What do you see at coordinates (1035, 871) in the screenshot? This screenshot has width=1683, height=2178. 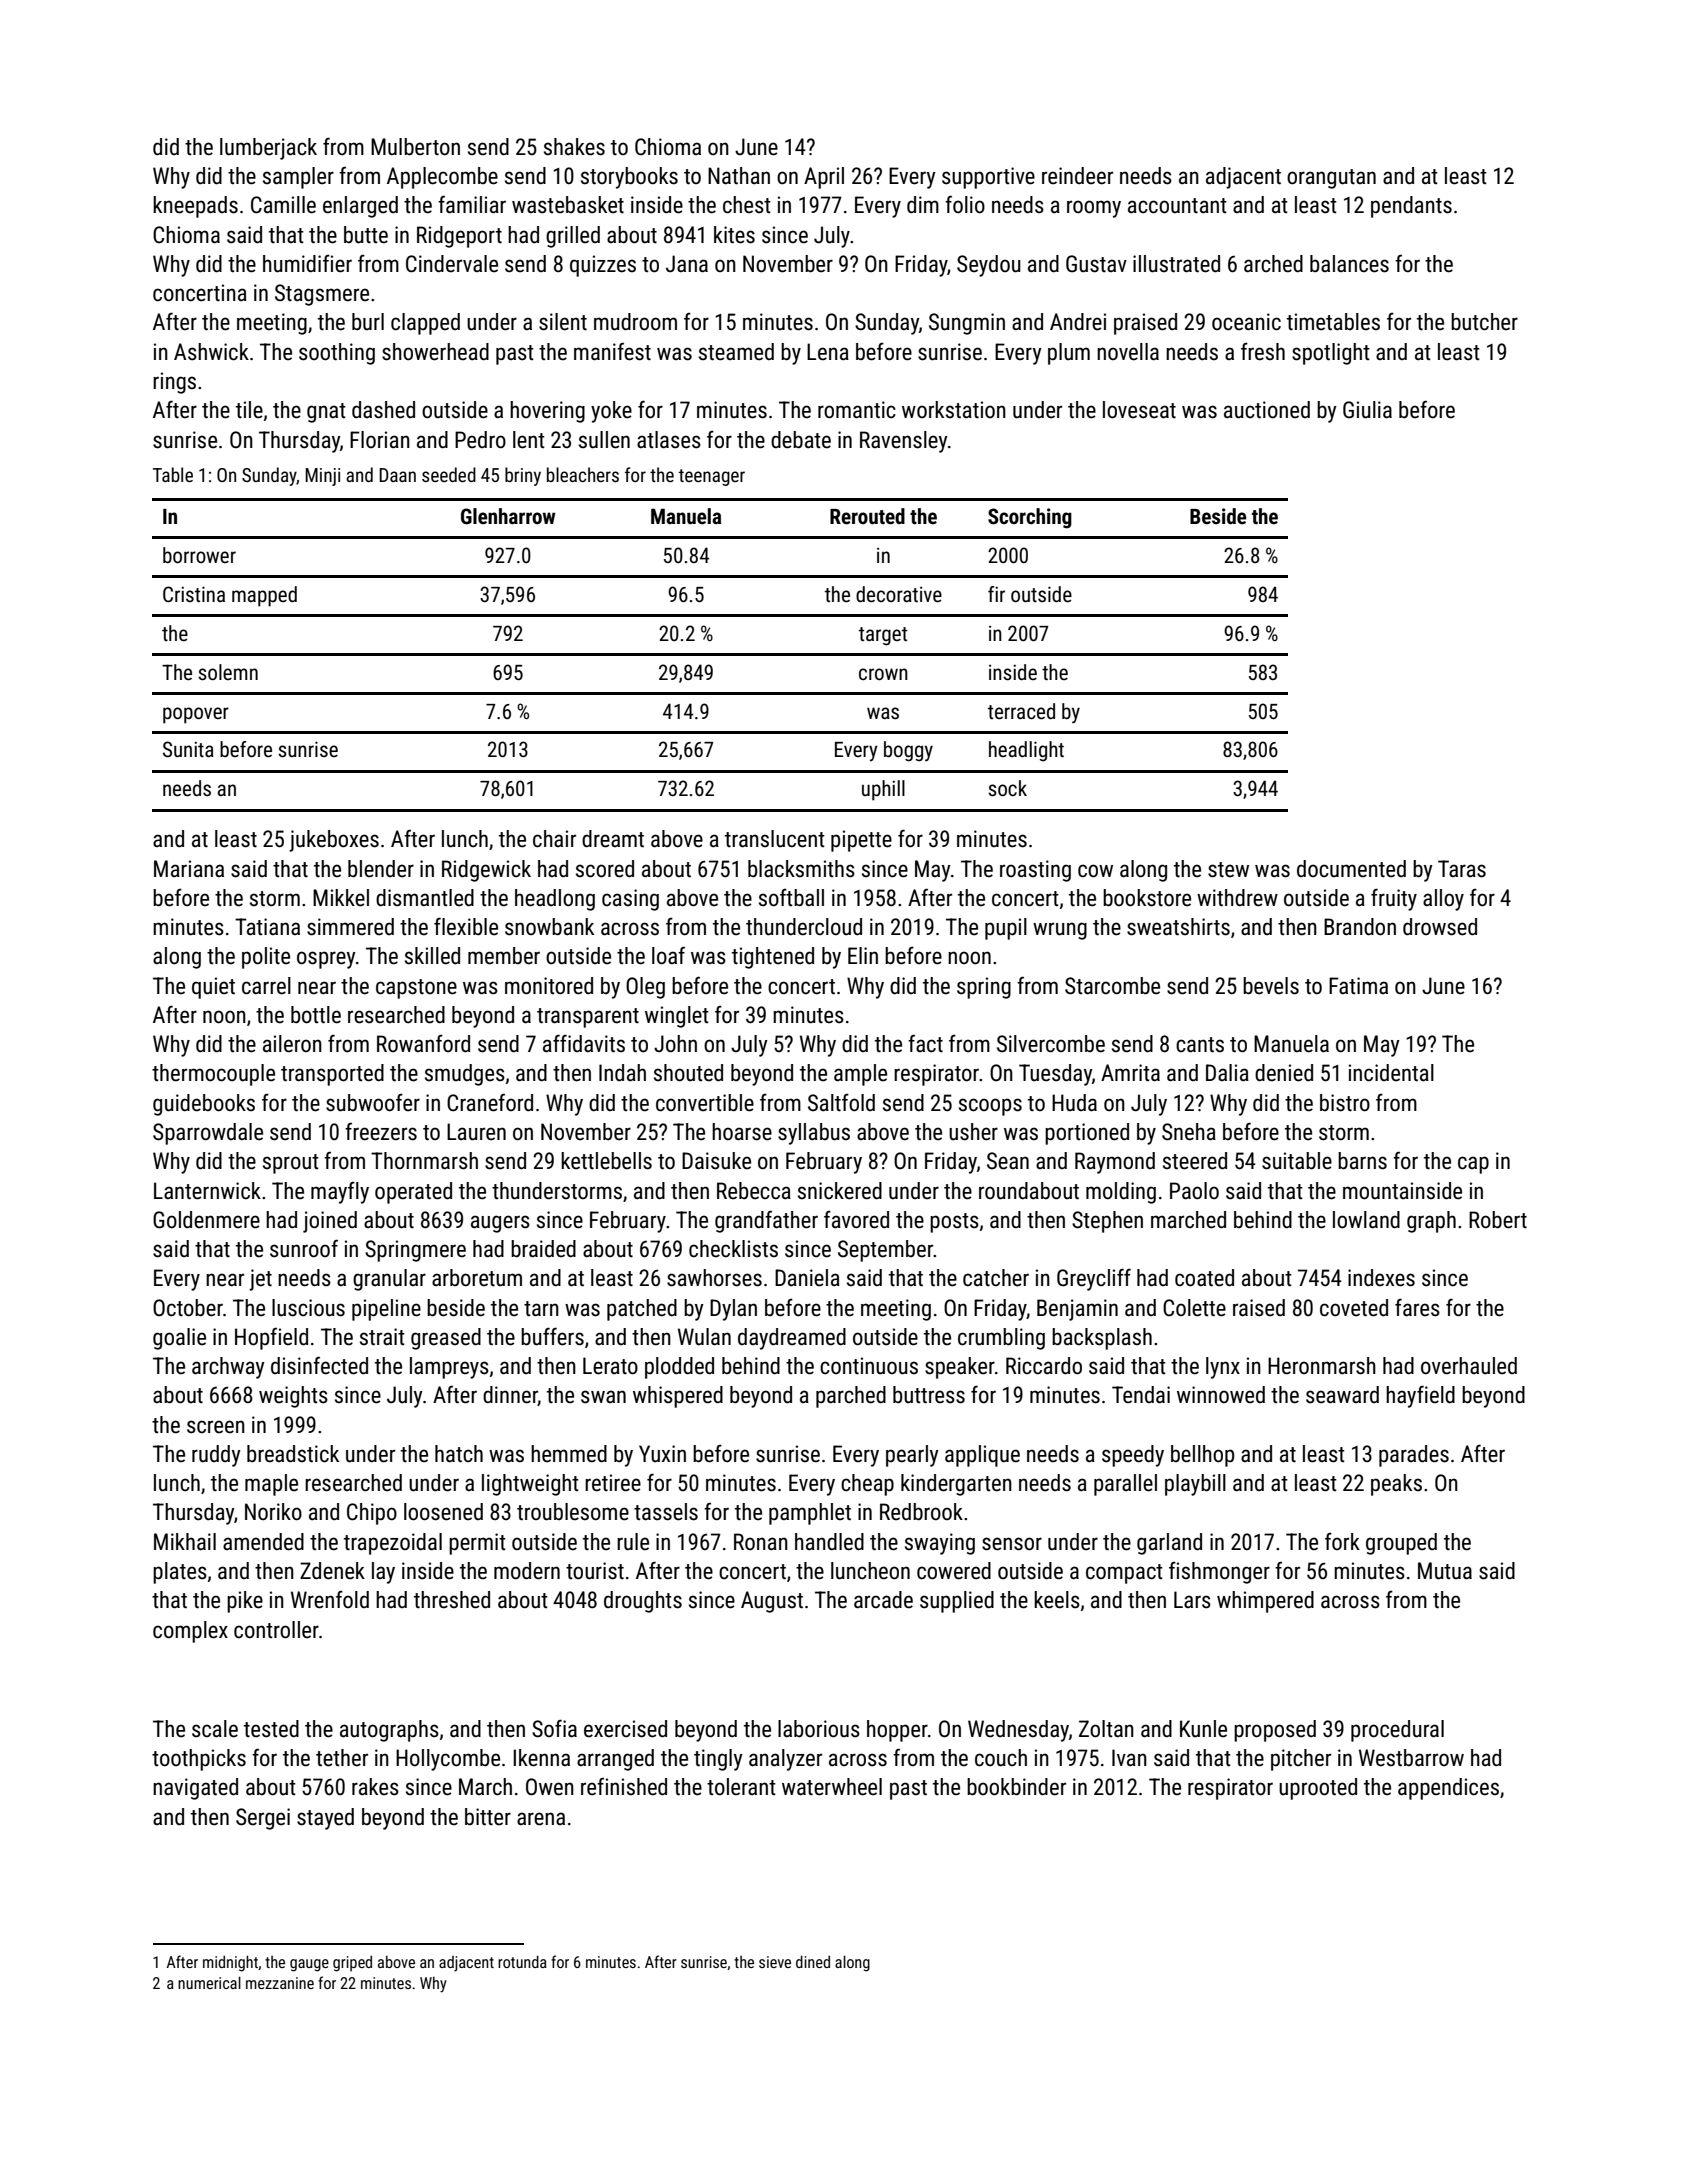 I see `roasting` at bounding box center [1035, 871].
